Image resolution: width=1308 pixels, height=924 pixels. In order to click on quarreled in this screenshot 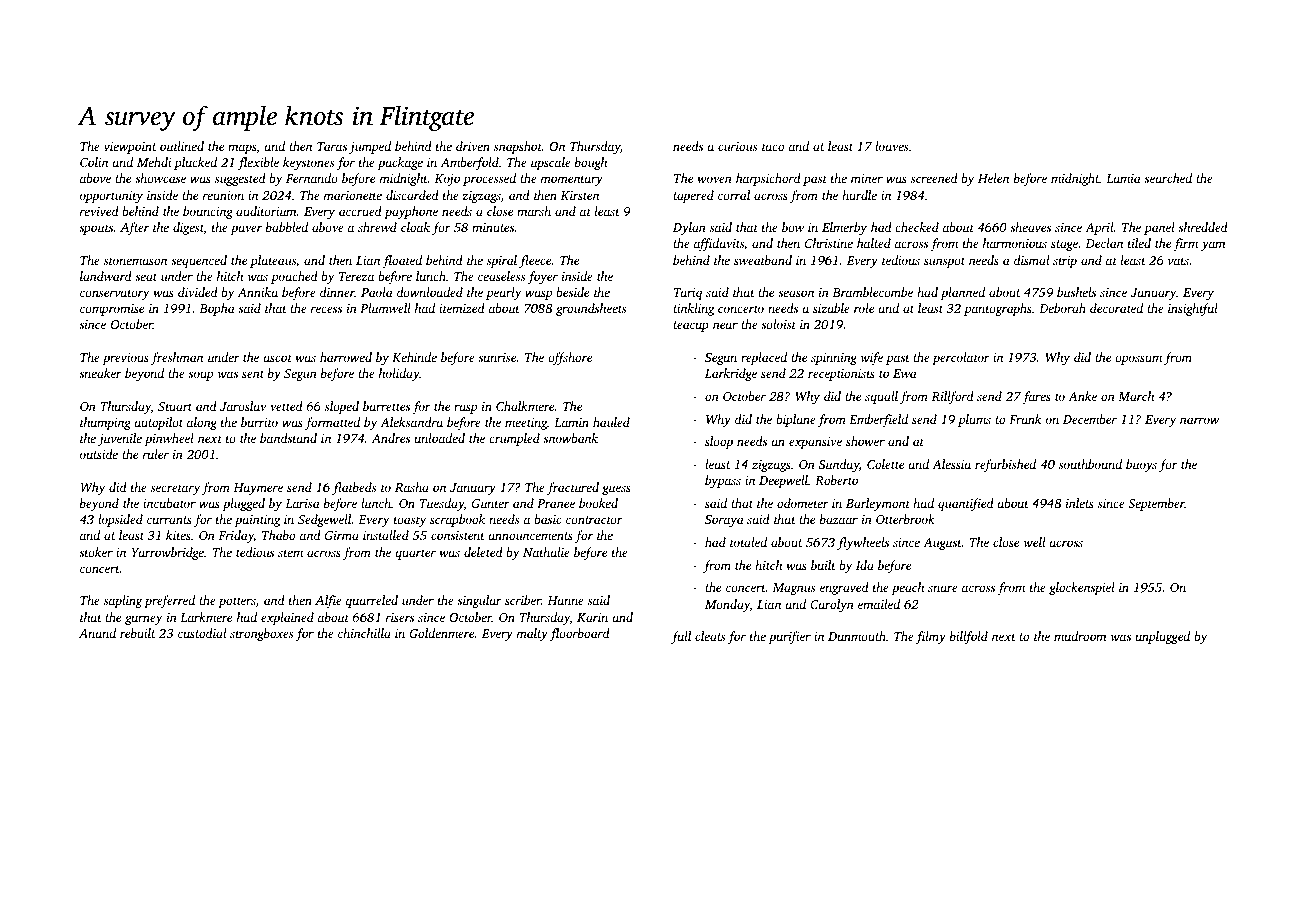, I will do `click(372, 601)`.
